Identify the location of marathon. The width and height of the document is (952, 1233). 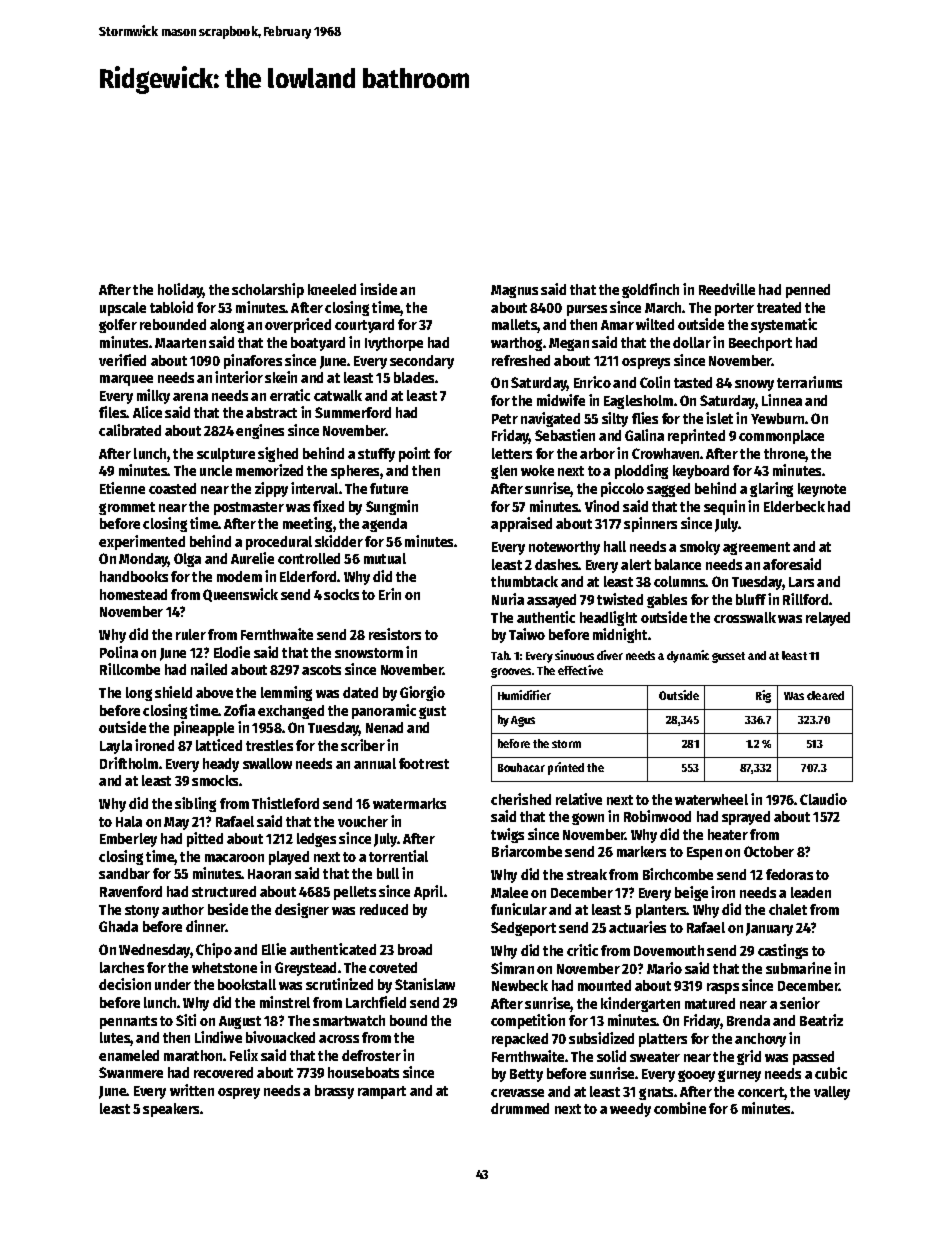
(193, 1055).
